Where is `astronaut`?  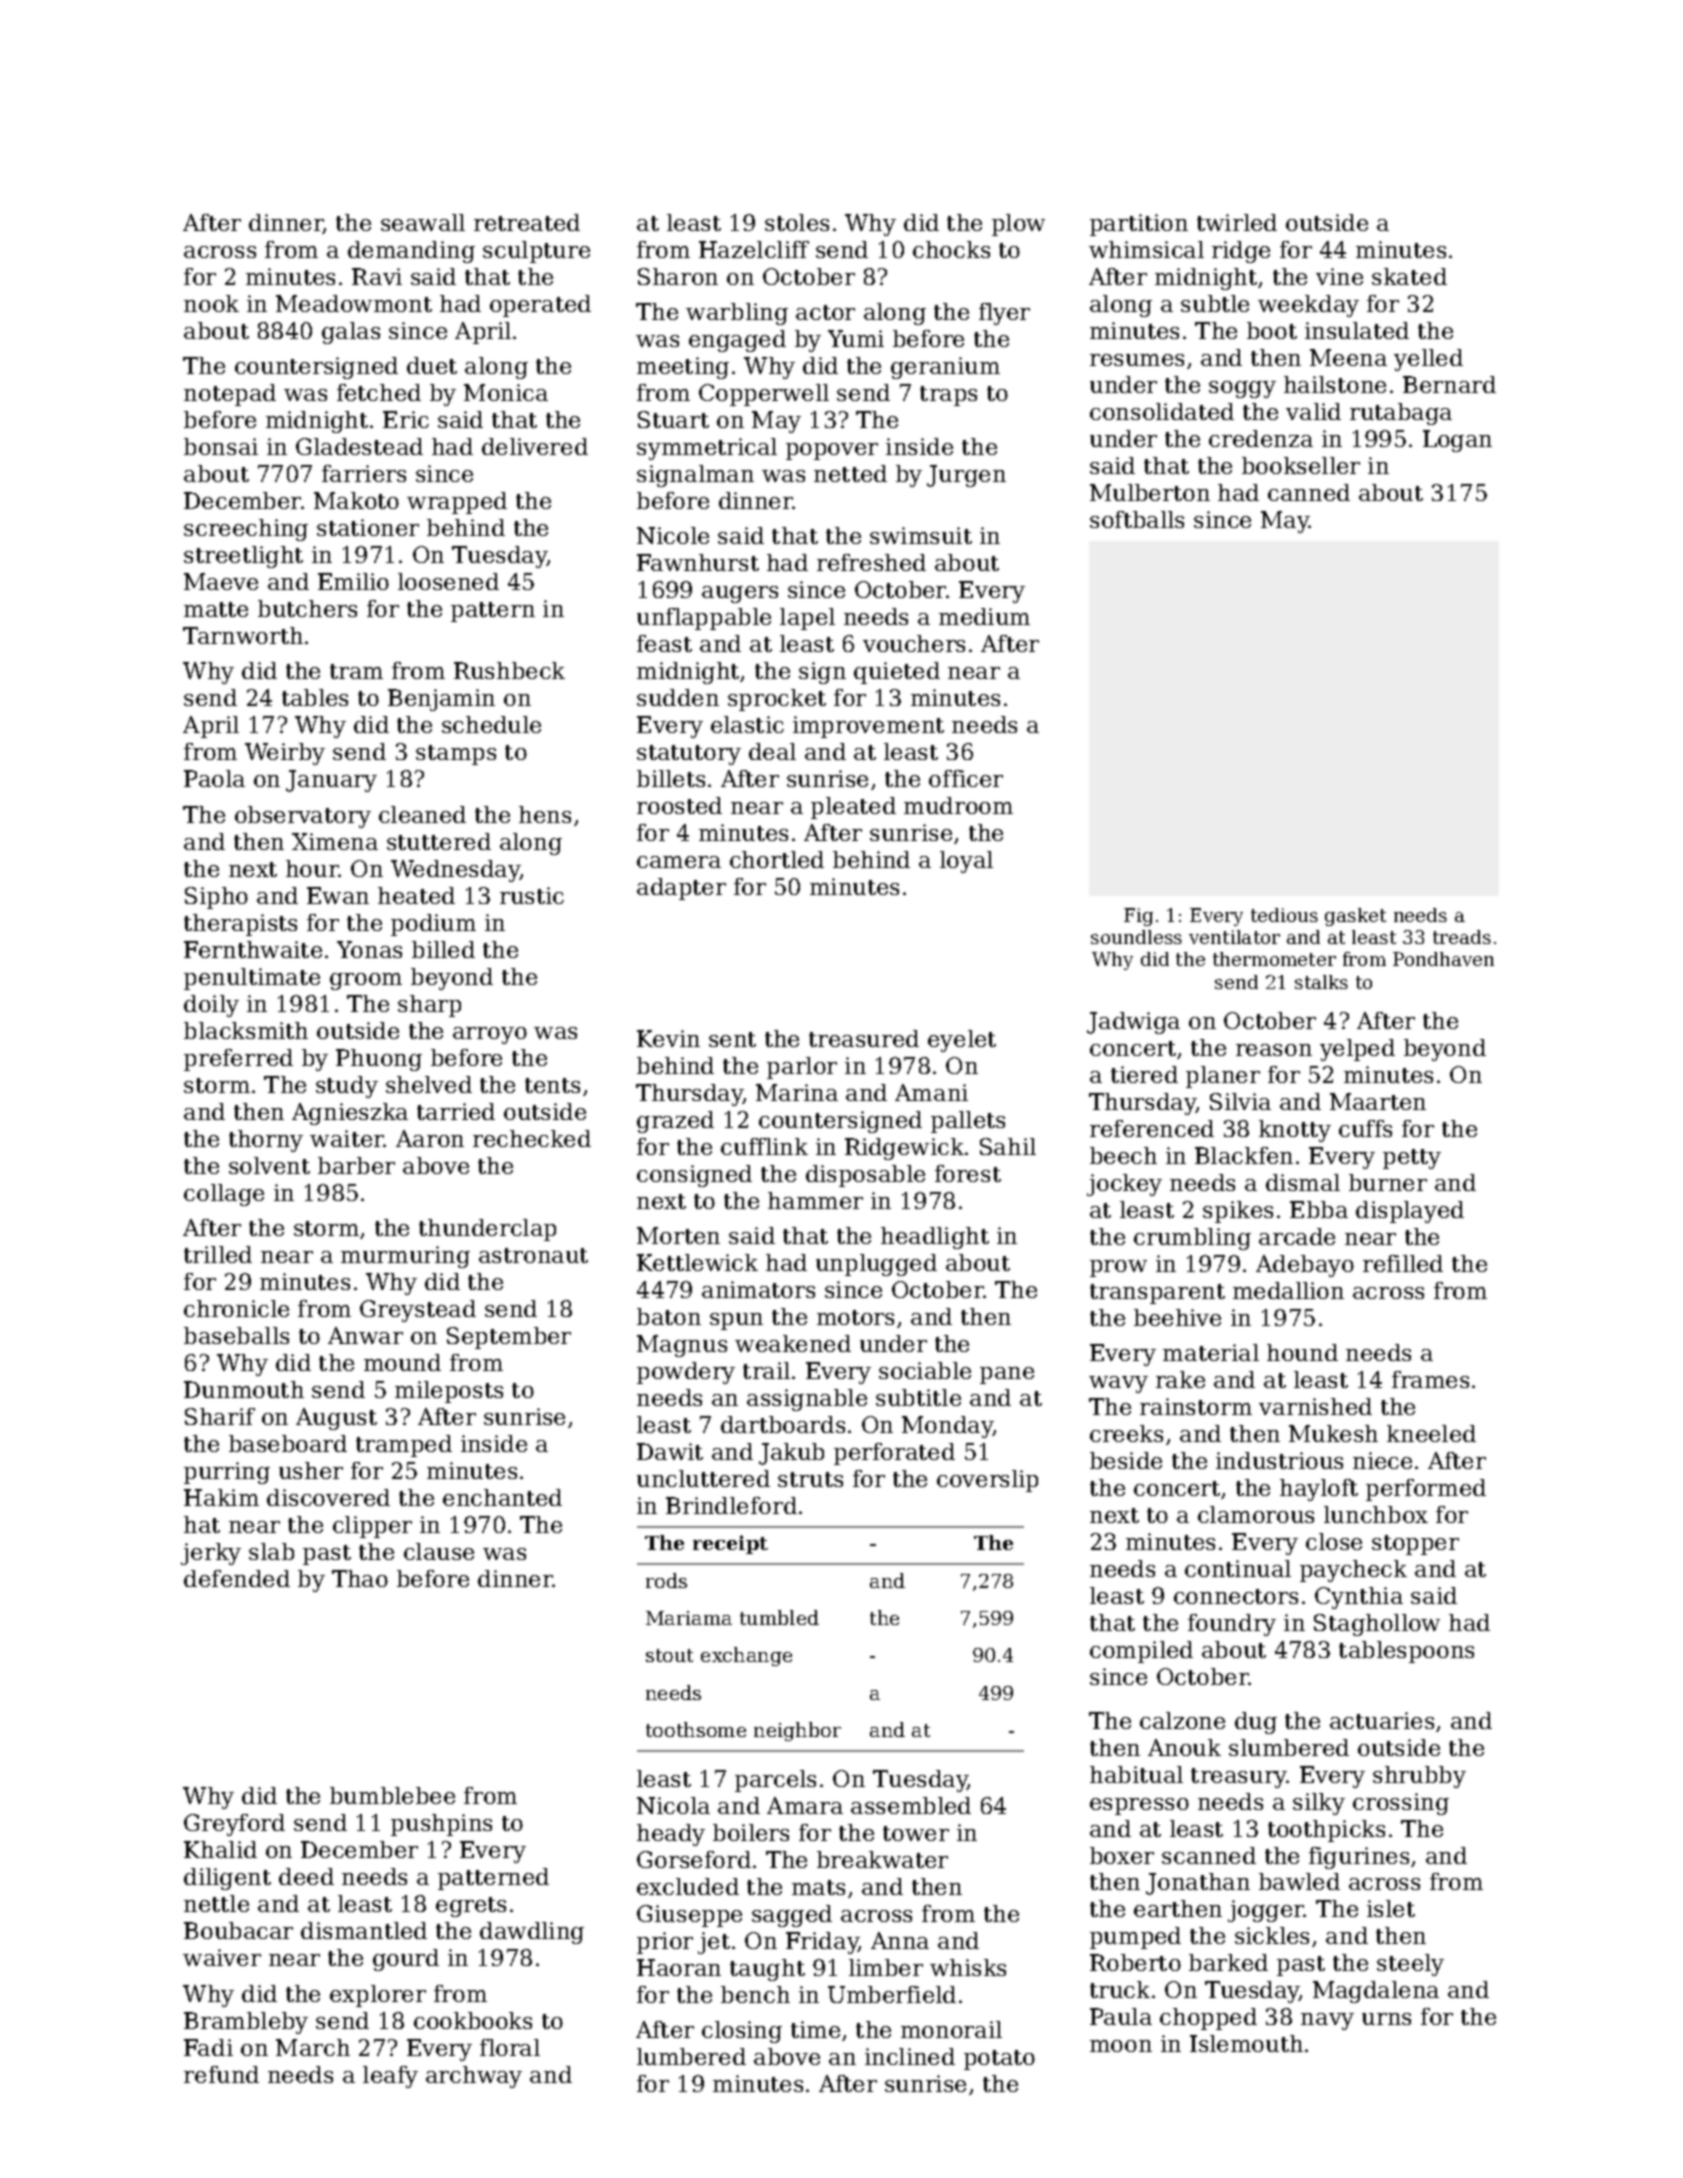 astronaut is located at coordinates (533, 1255).
